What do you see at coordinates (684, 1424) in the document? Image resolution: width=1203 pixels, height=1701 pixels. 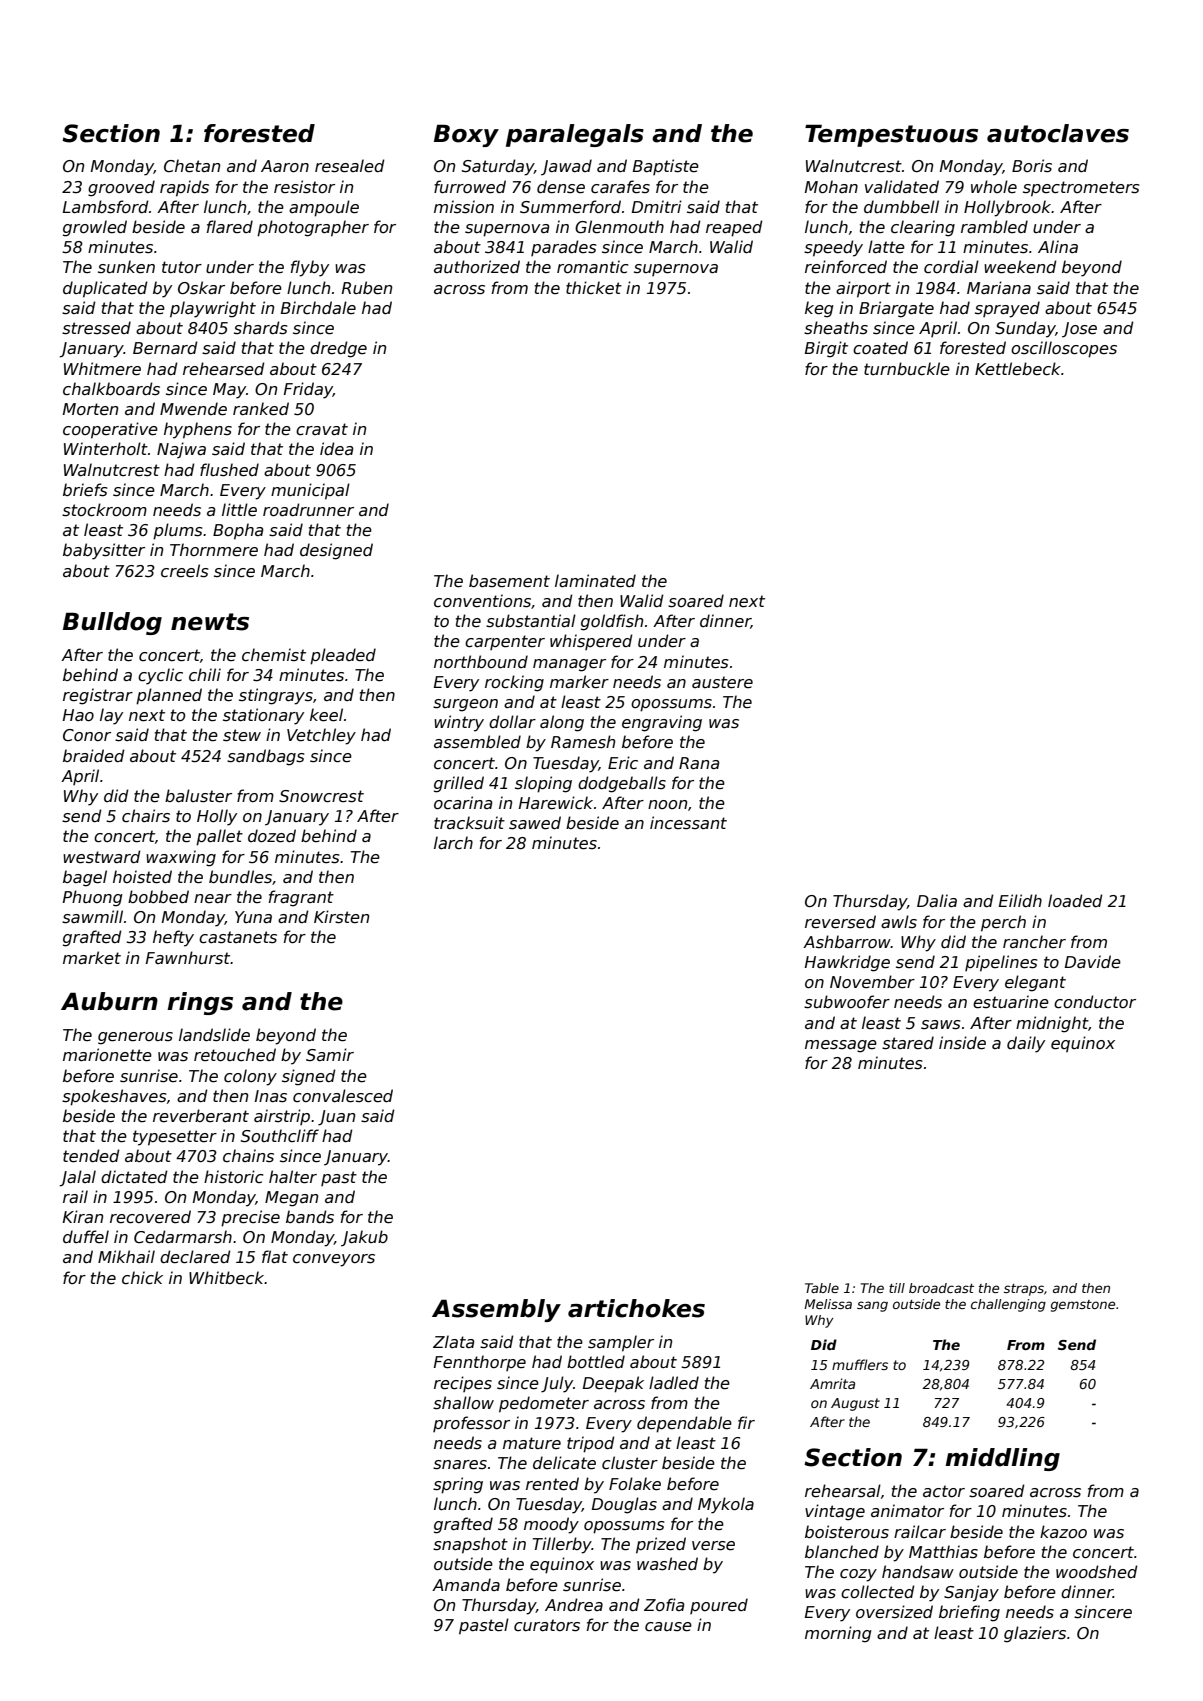 I see `dependable` at bounding box center [684, 1424].
